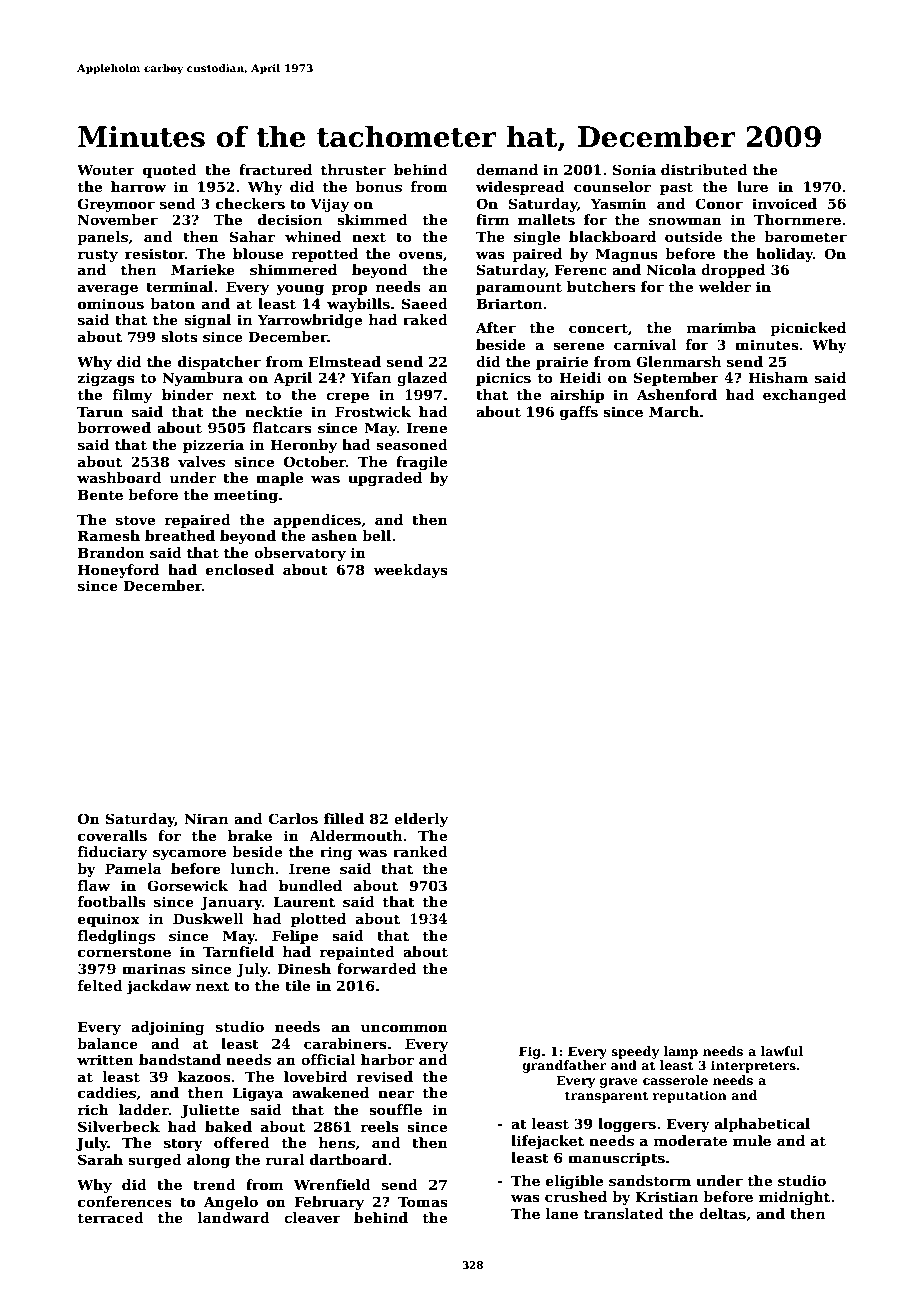 The width and height of the image is (924, 1308). I want to click on invoiced, so click(784, 203).
